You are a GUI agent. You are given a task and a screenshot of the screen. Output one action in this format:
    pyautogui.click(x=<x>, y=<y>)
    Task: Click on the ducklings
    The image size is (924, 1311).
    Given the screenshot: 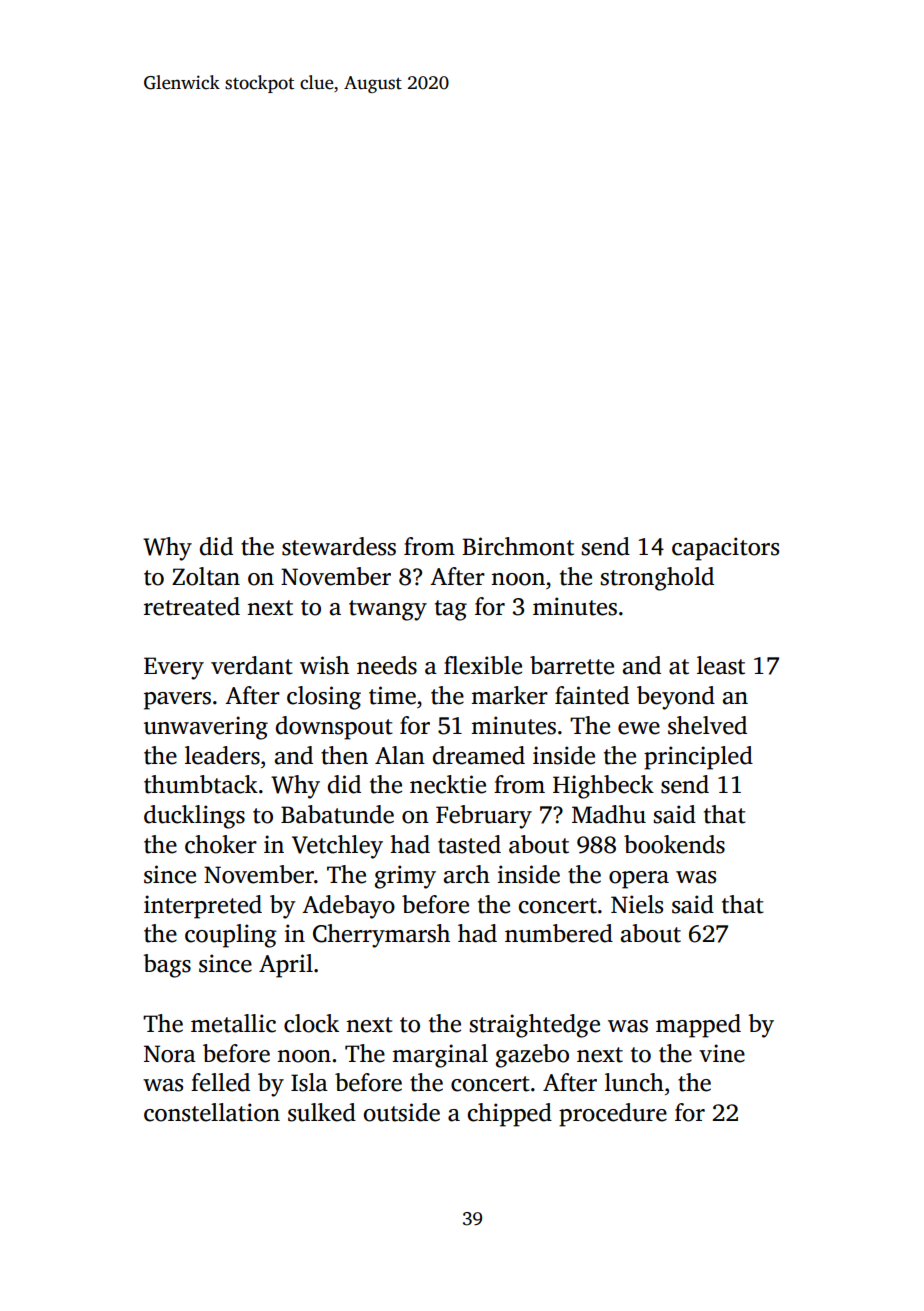 What is the action you would take?
    pyautogui.click(x=194, y=817)
